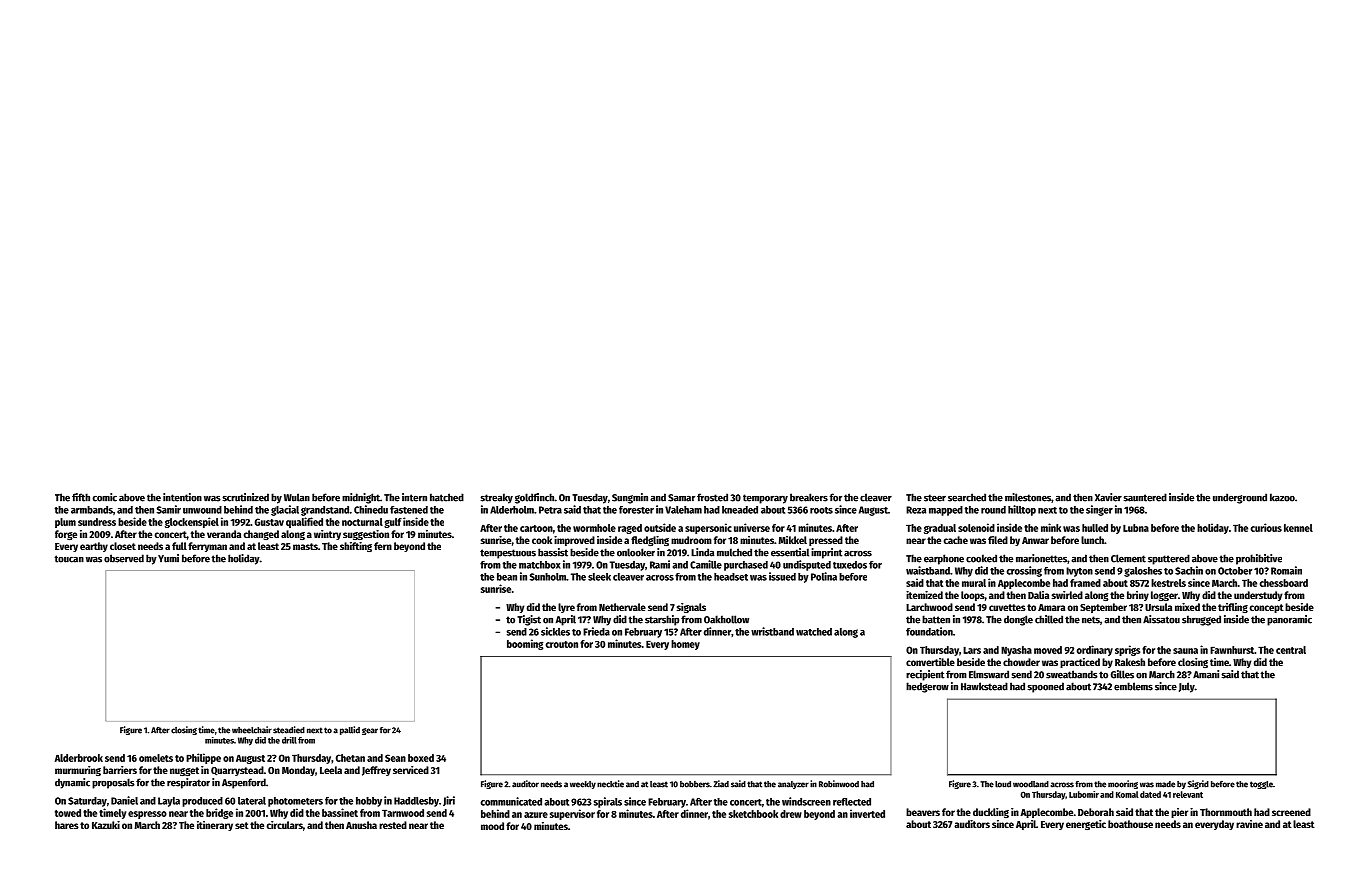  I want to click on itinerary, so click(215, 826).
